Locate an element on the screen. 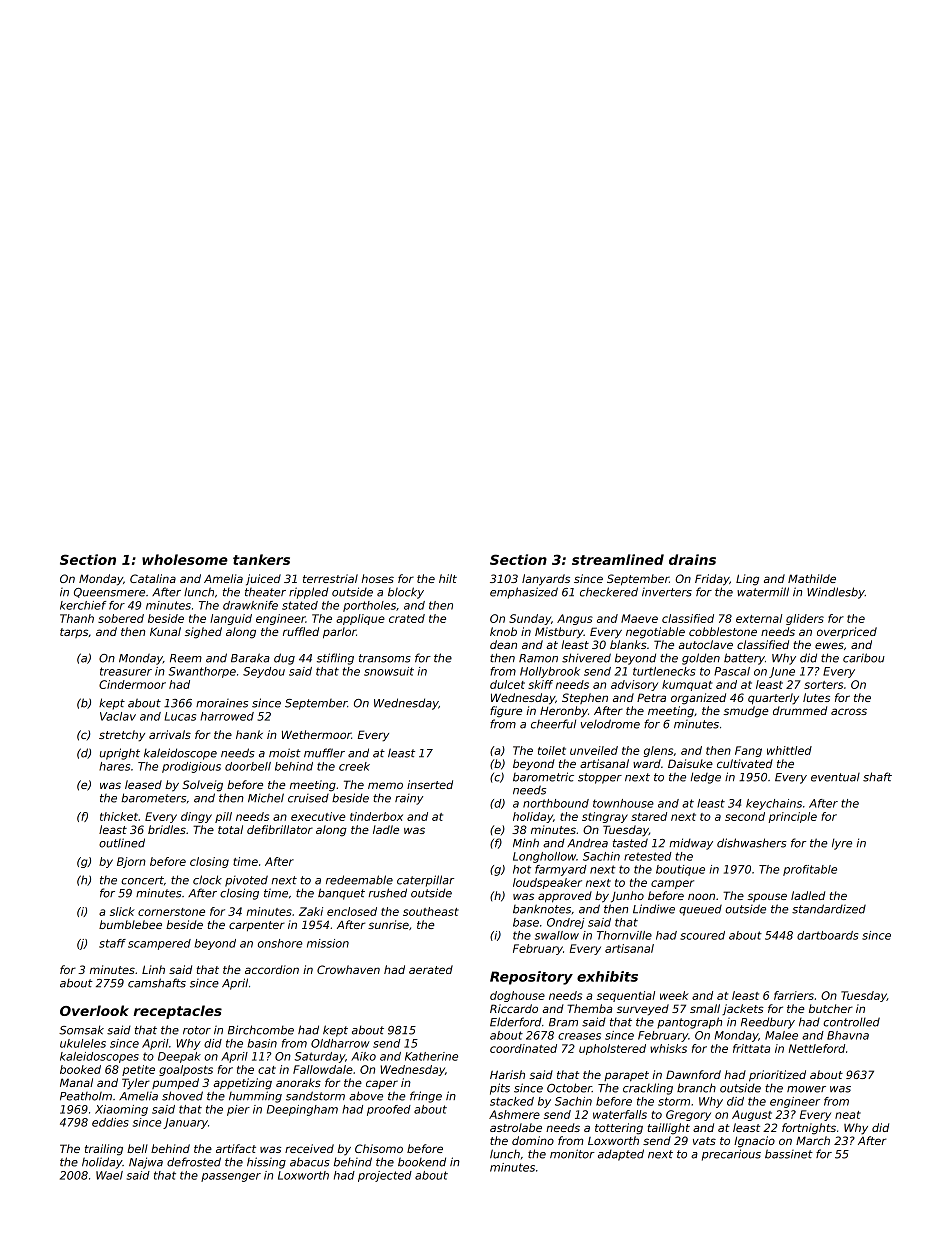  sobered is located at coordinates (121, 618).
